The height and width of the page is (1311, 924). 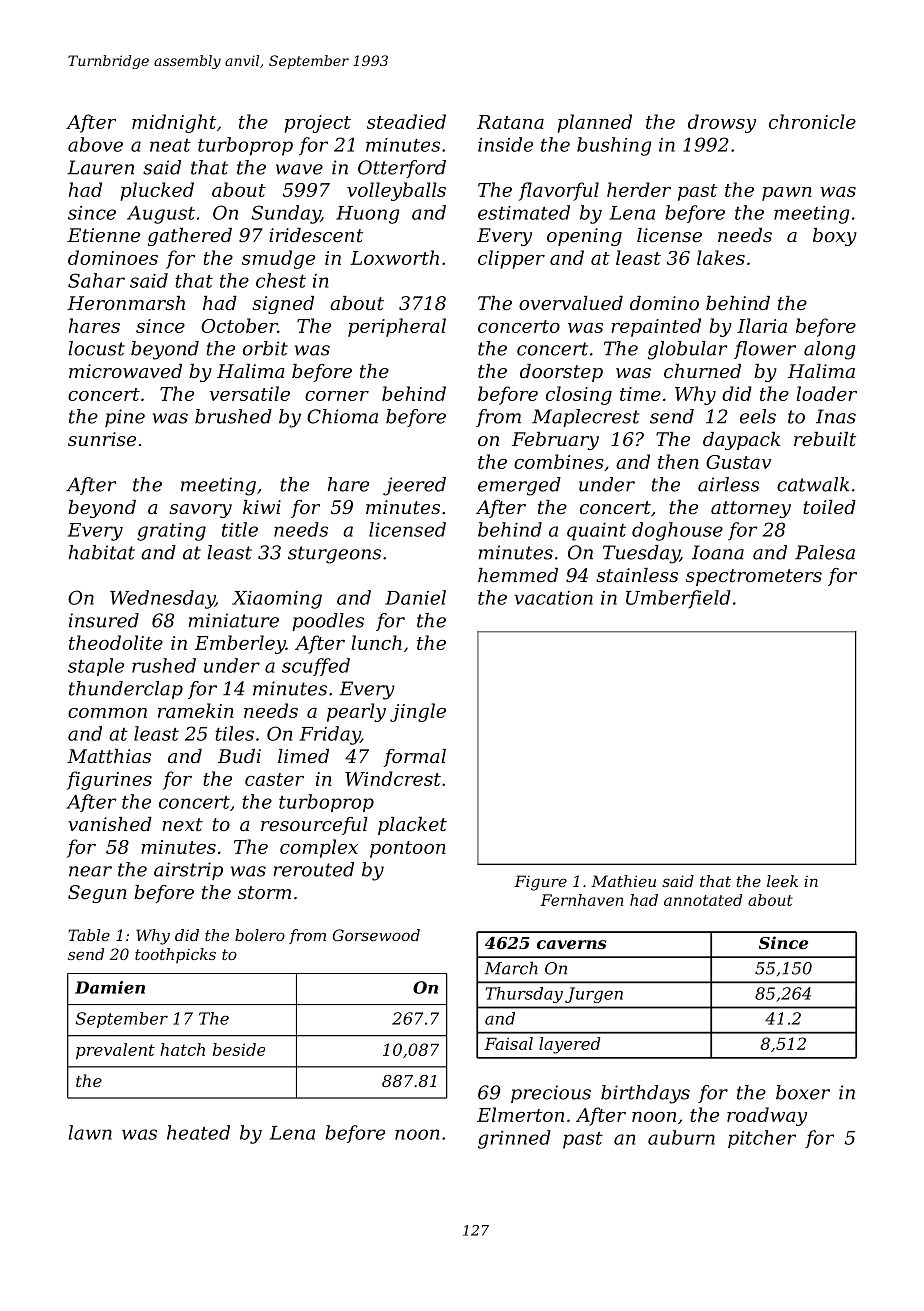 What do you see at coordinates (174, 123) in the page?
I see `midnight` at bounding box center [174, 123].
